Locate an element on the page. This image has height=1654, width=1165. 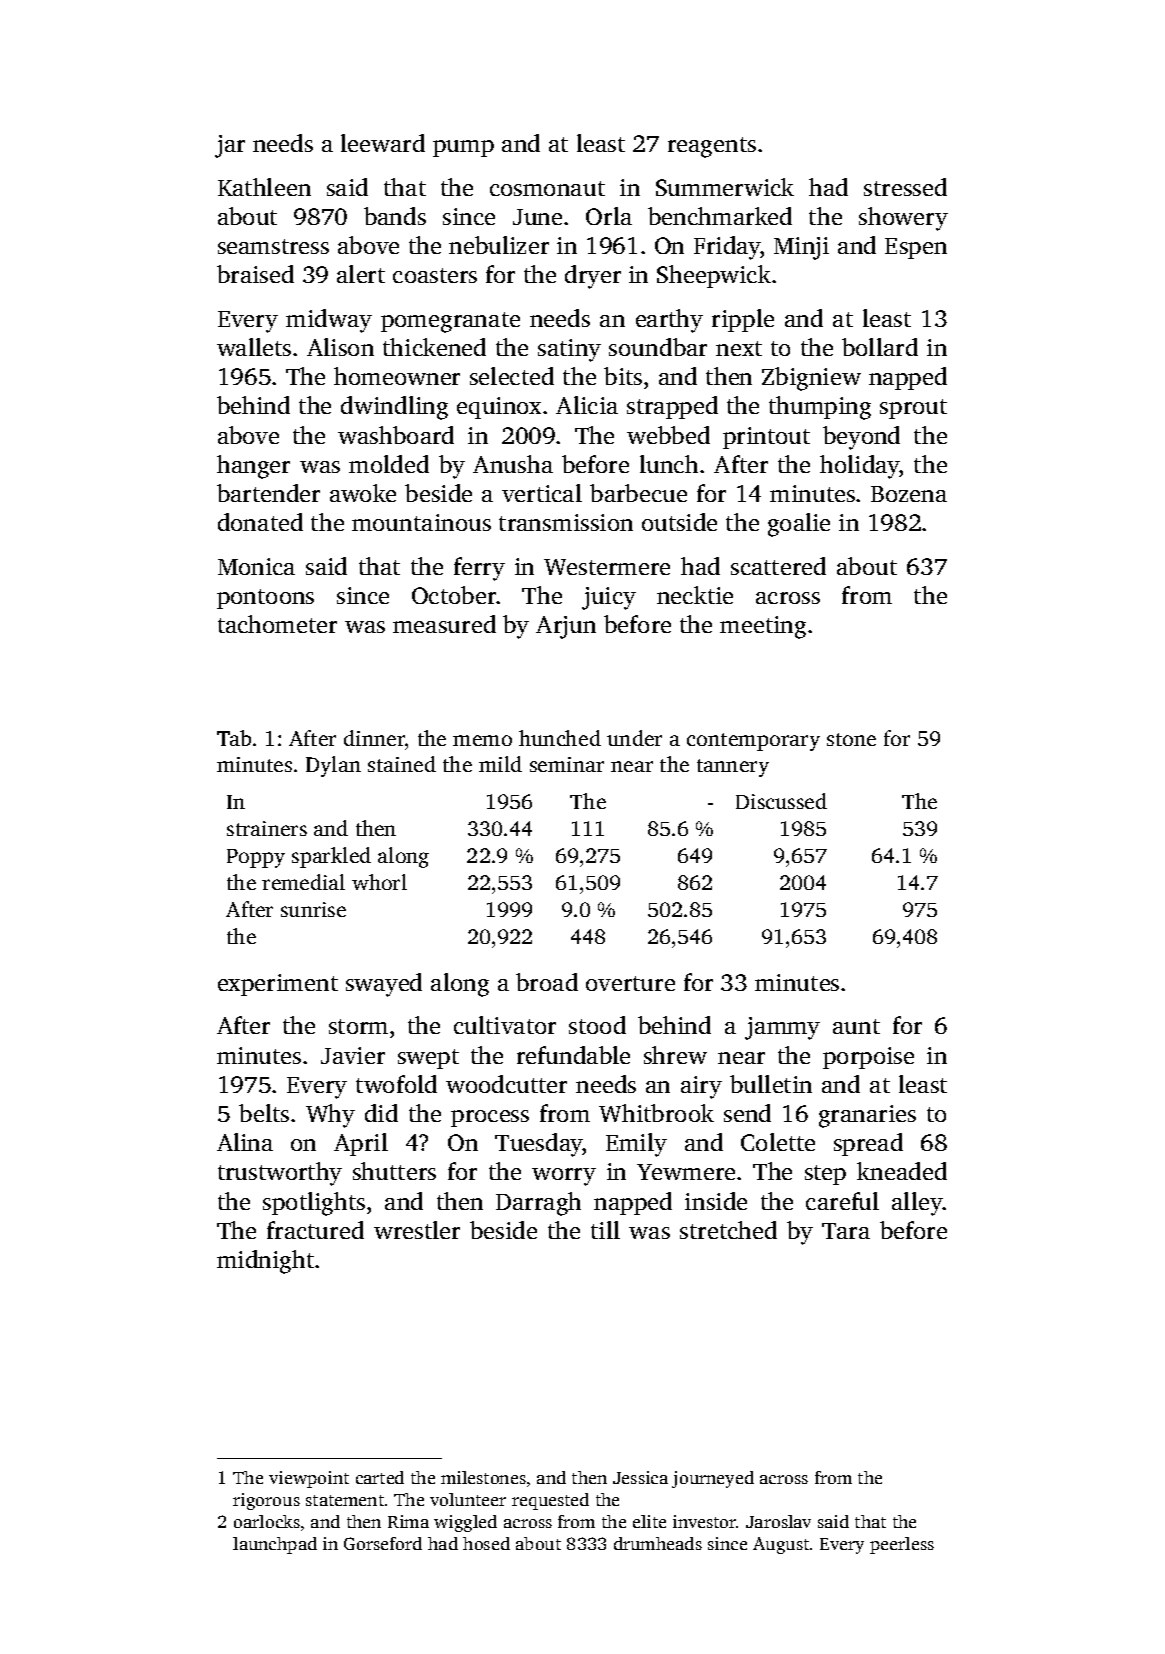
Kathleen is located at coordinates (264, 187).
